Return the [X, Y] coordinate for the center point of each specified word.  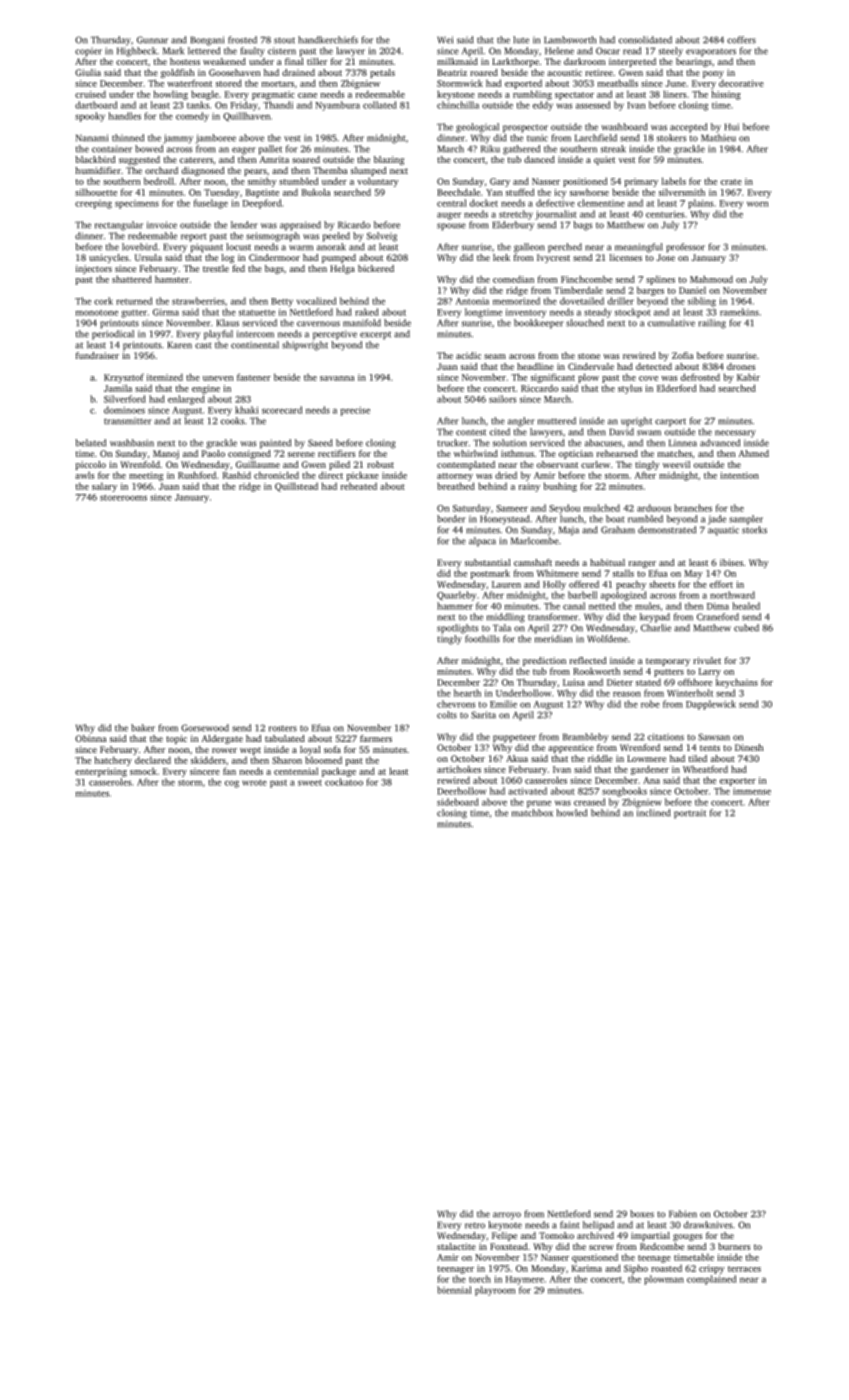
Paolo [213, 453]
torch [480, 1279]
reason [627, 694]
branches [693, 508]
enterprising [101, 772]
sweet [310, 783]
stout [284, 40]
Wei [445, 40]
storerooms [123, 498]
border [451, 519]
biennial [454, 1290]
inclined [653, 813]
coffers [741, 40]
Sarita [483, 715]
